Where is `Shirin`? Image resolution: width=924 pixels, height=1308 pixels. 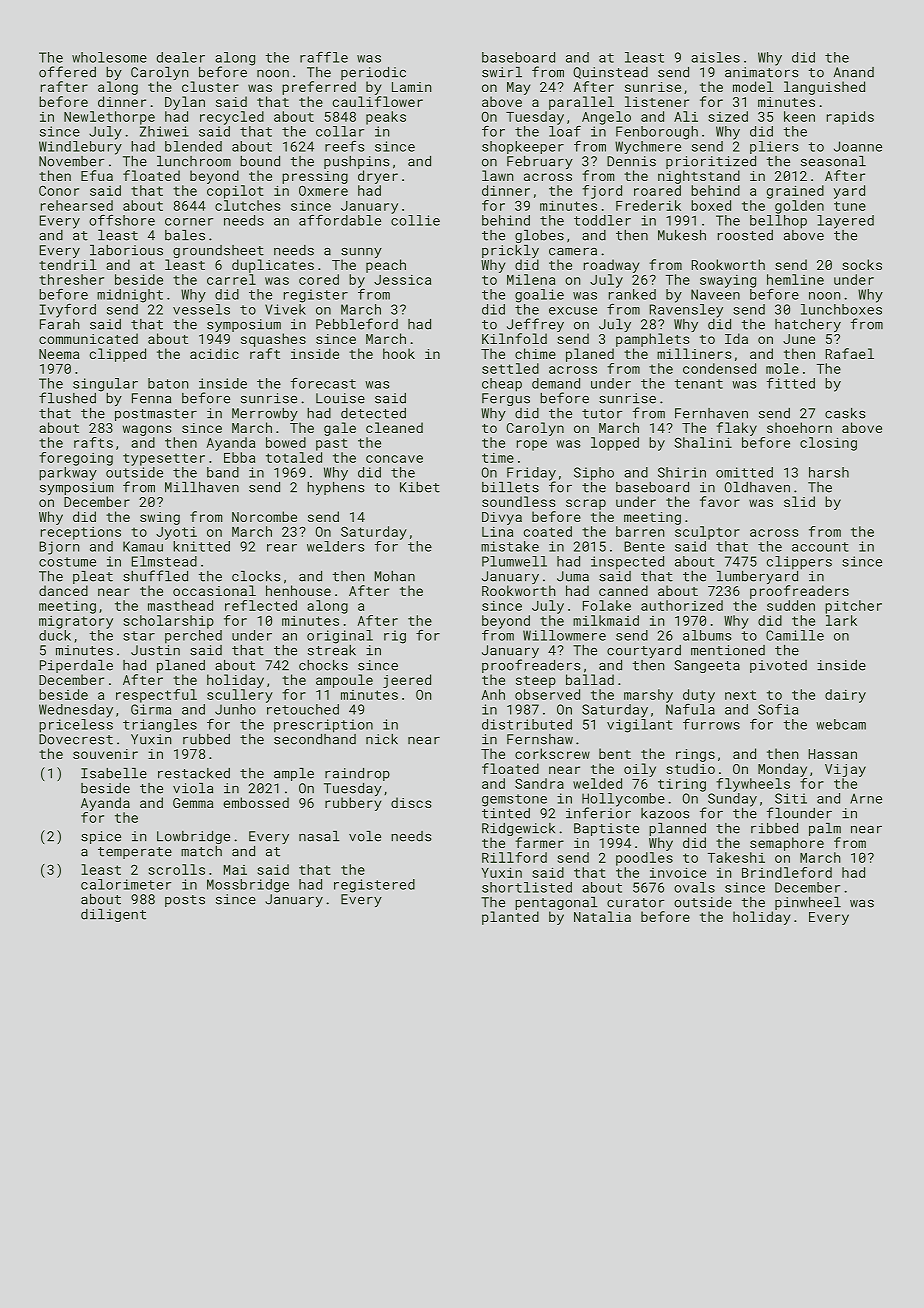 Shirin is located at coordinates (682, 472).
